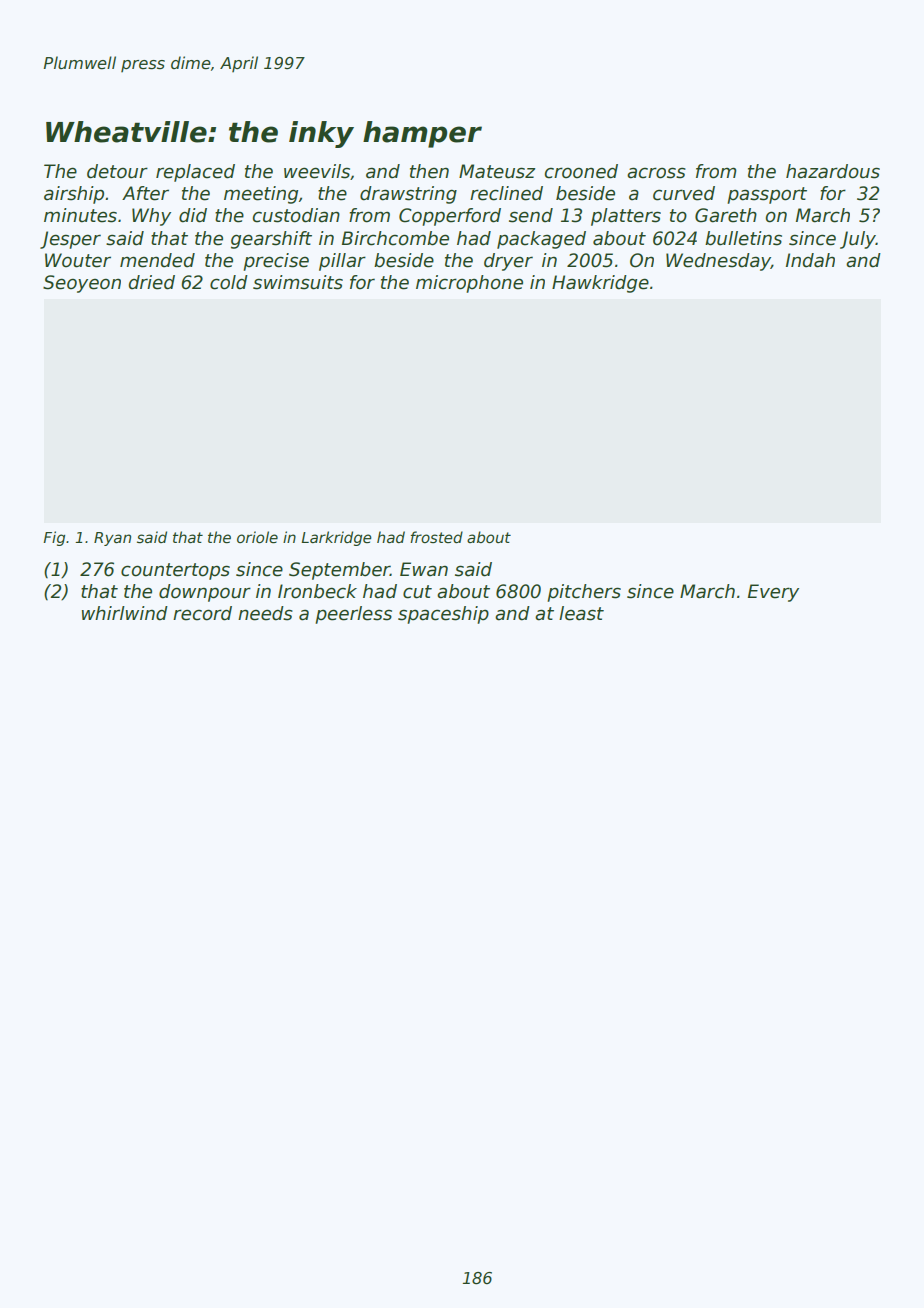  Describe the element at coordinates (469, 284) in the screenshot. I see `microphone` at that location.
